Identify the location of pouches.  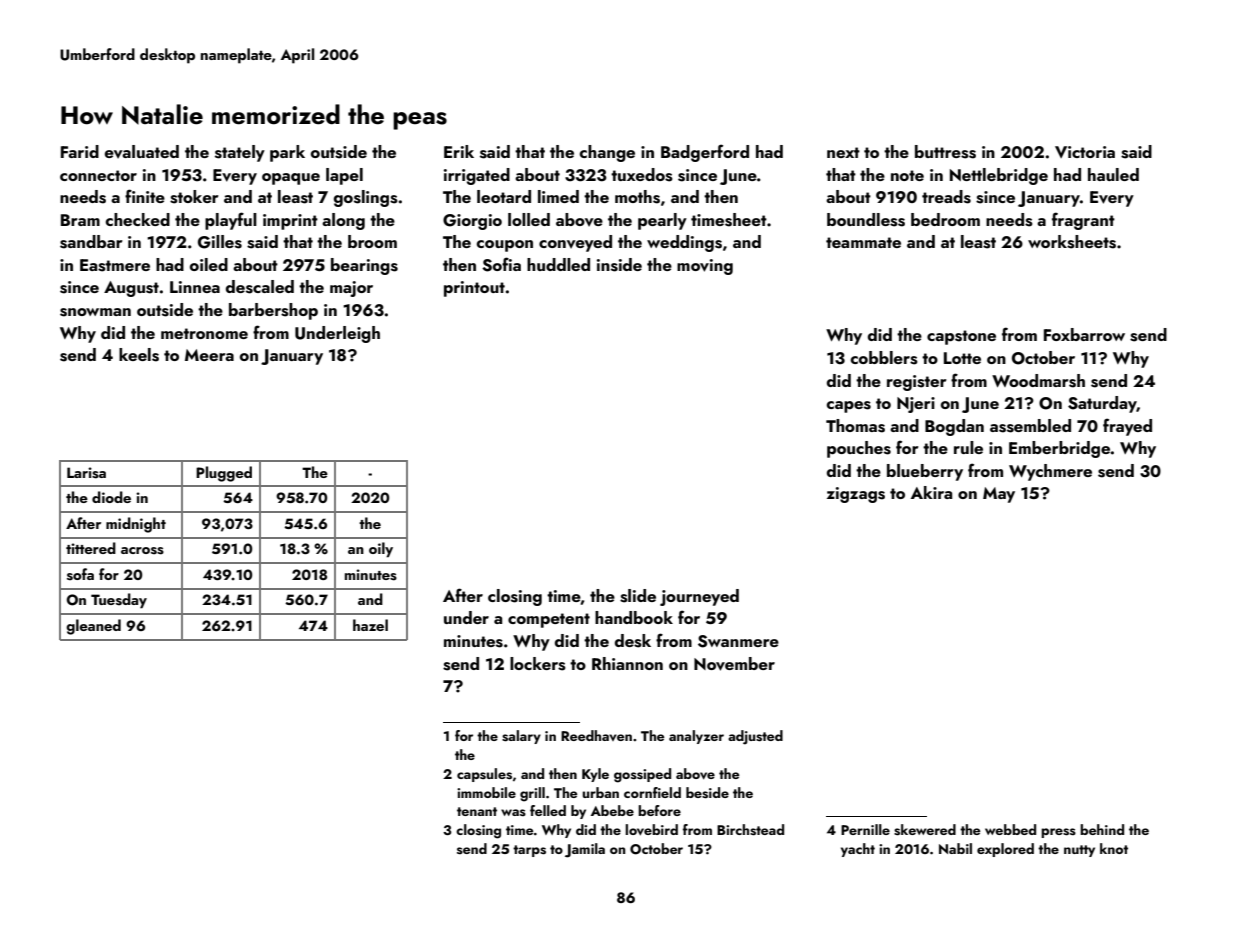
(859, 449).
